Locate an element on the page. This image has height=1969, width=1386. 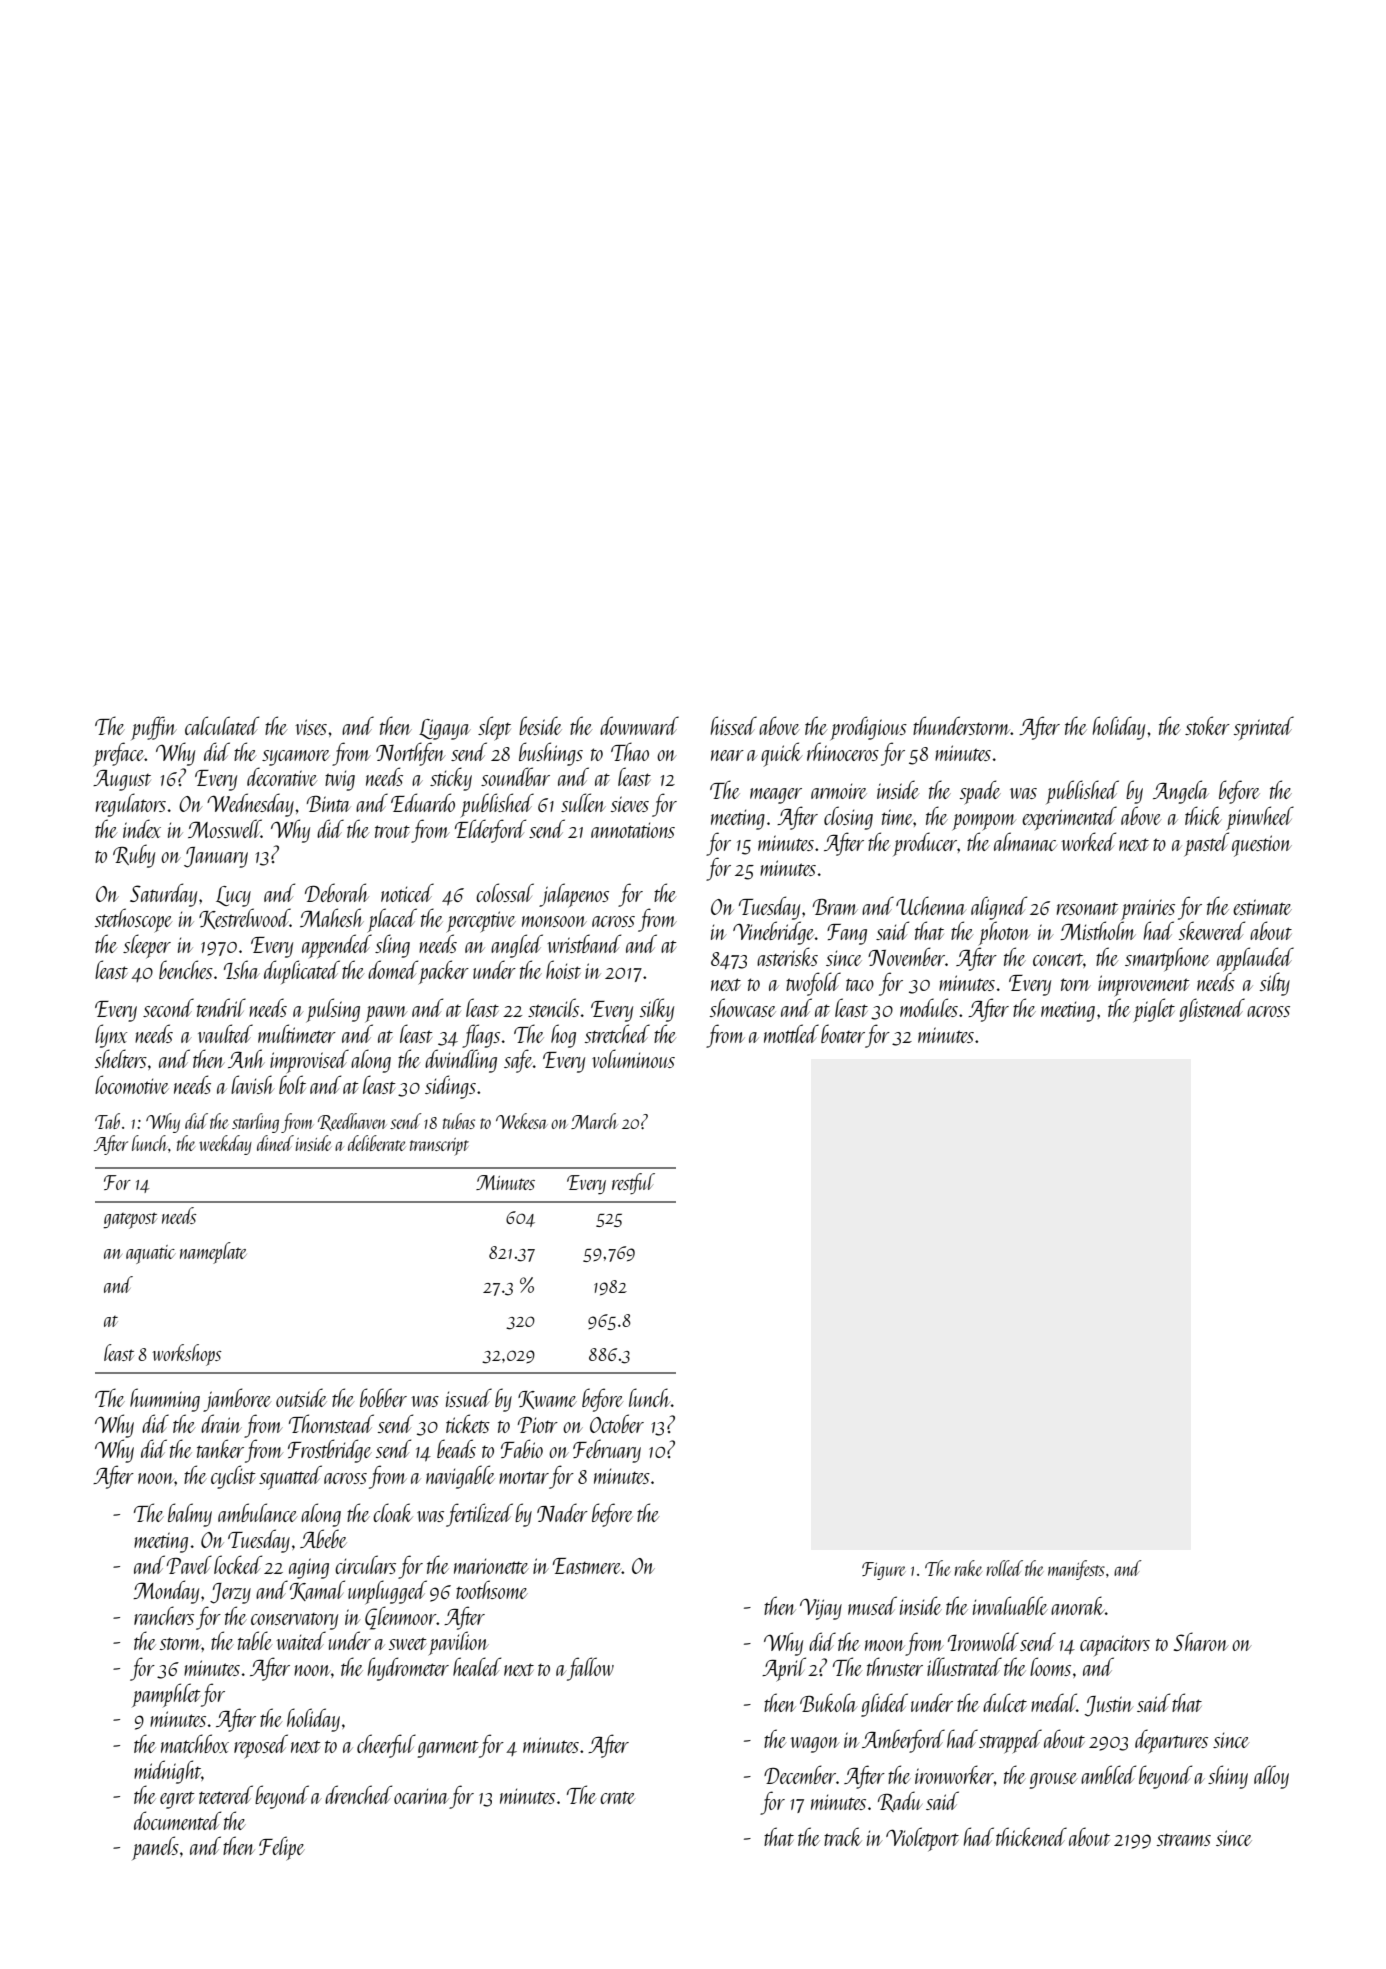
manifests is located at coordinates (1076, 1570).
